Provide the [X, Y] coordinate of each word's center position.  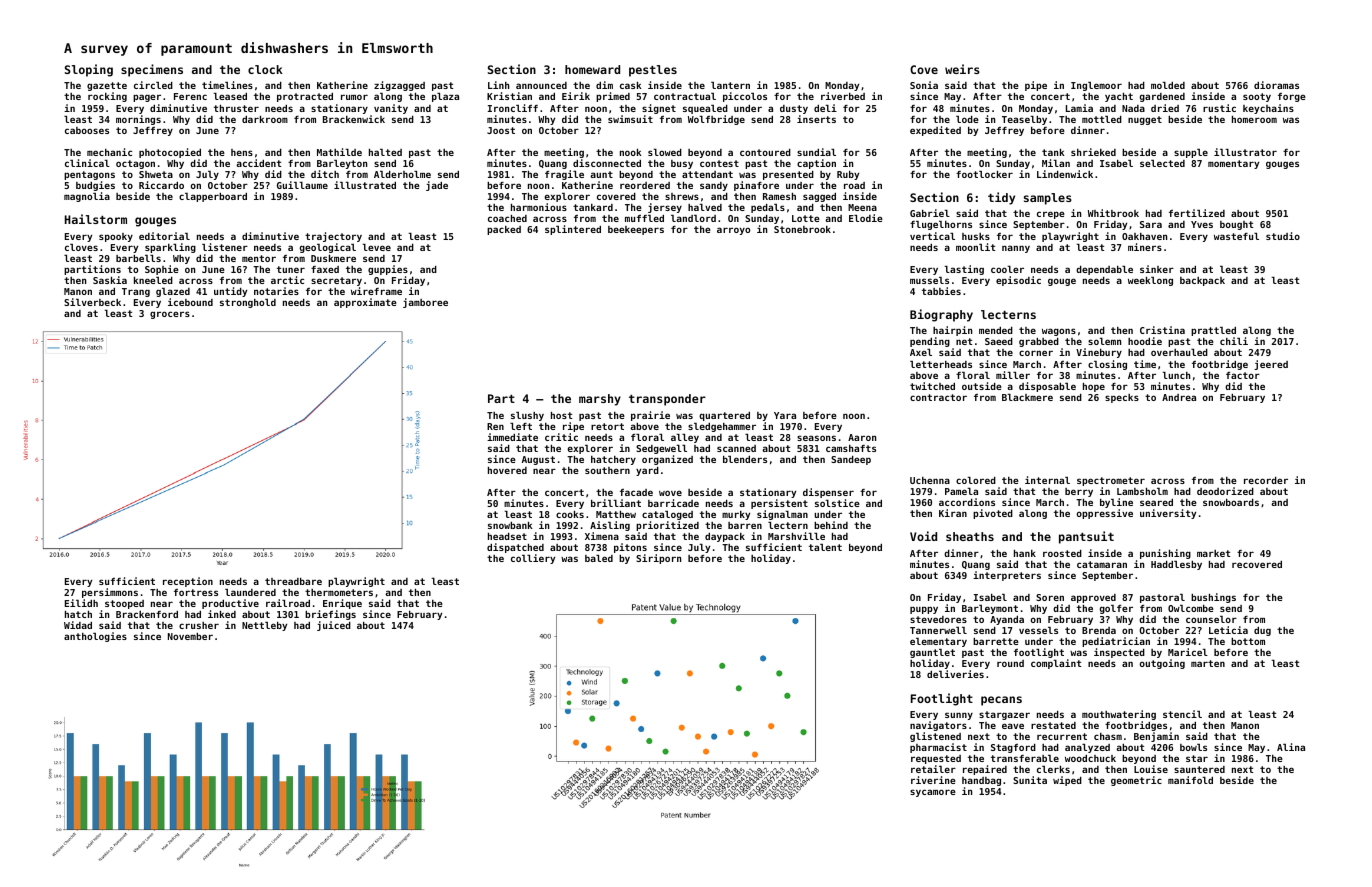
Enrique [342, 604]
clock [265, 69]
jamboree [425, 303]
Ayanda [1007, 620]
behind [831, 525]
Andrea [1179, 397]
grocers [170, 315]
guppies [388, 270]
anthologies [95, 637]
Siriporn [658, 559]
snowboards [1231, 502]
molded [1168, 85]
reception [188, 582]
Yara [785, 415]
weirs [962, 69]
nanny [1016, 249]
